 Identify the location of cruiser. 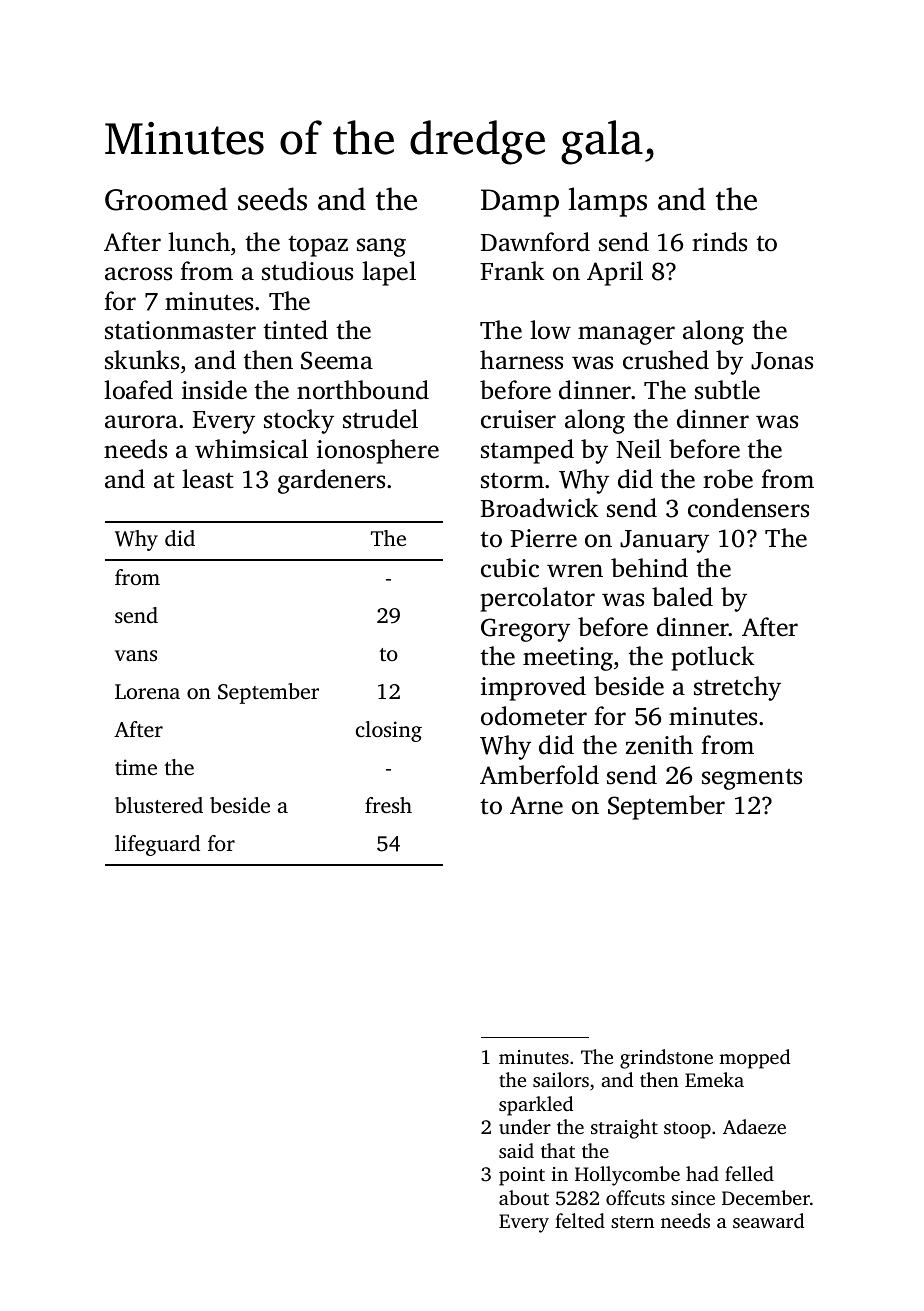
(518, 419).
